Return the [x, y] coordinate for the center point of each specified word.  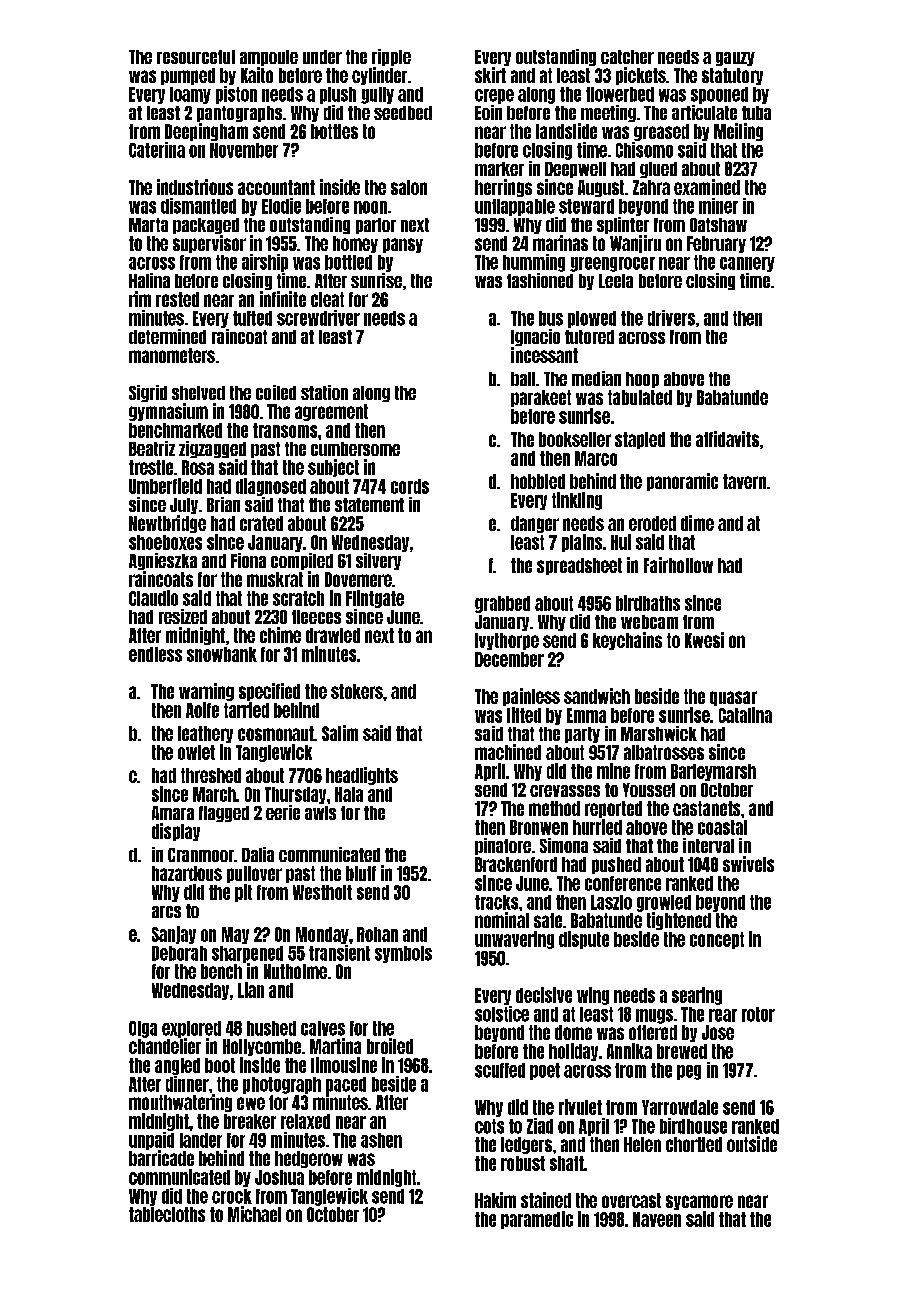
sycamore [699, 1202]
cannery [747, 264]
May [235, 935]
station [324, 392]
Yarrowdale [680, 1107]
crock [232, 1196]
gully [377, 95]
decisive [544, 995]
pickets [641, 76]
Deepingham [206, 132]
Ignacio [535, 337]
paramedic [537, 1220]
